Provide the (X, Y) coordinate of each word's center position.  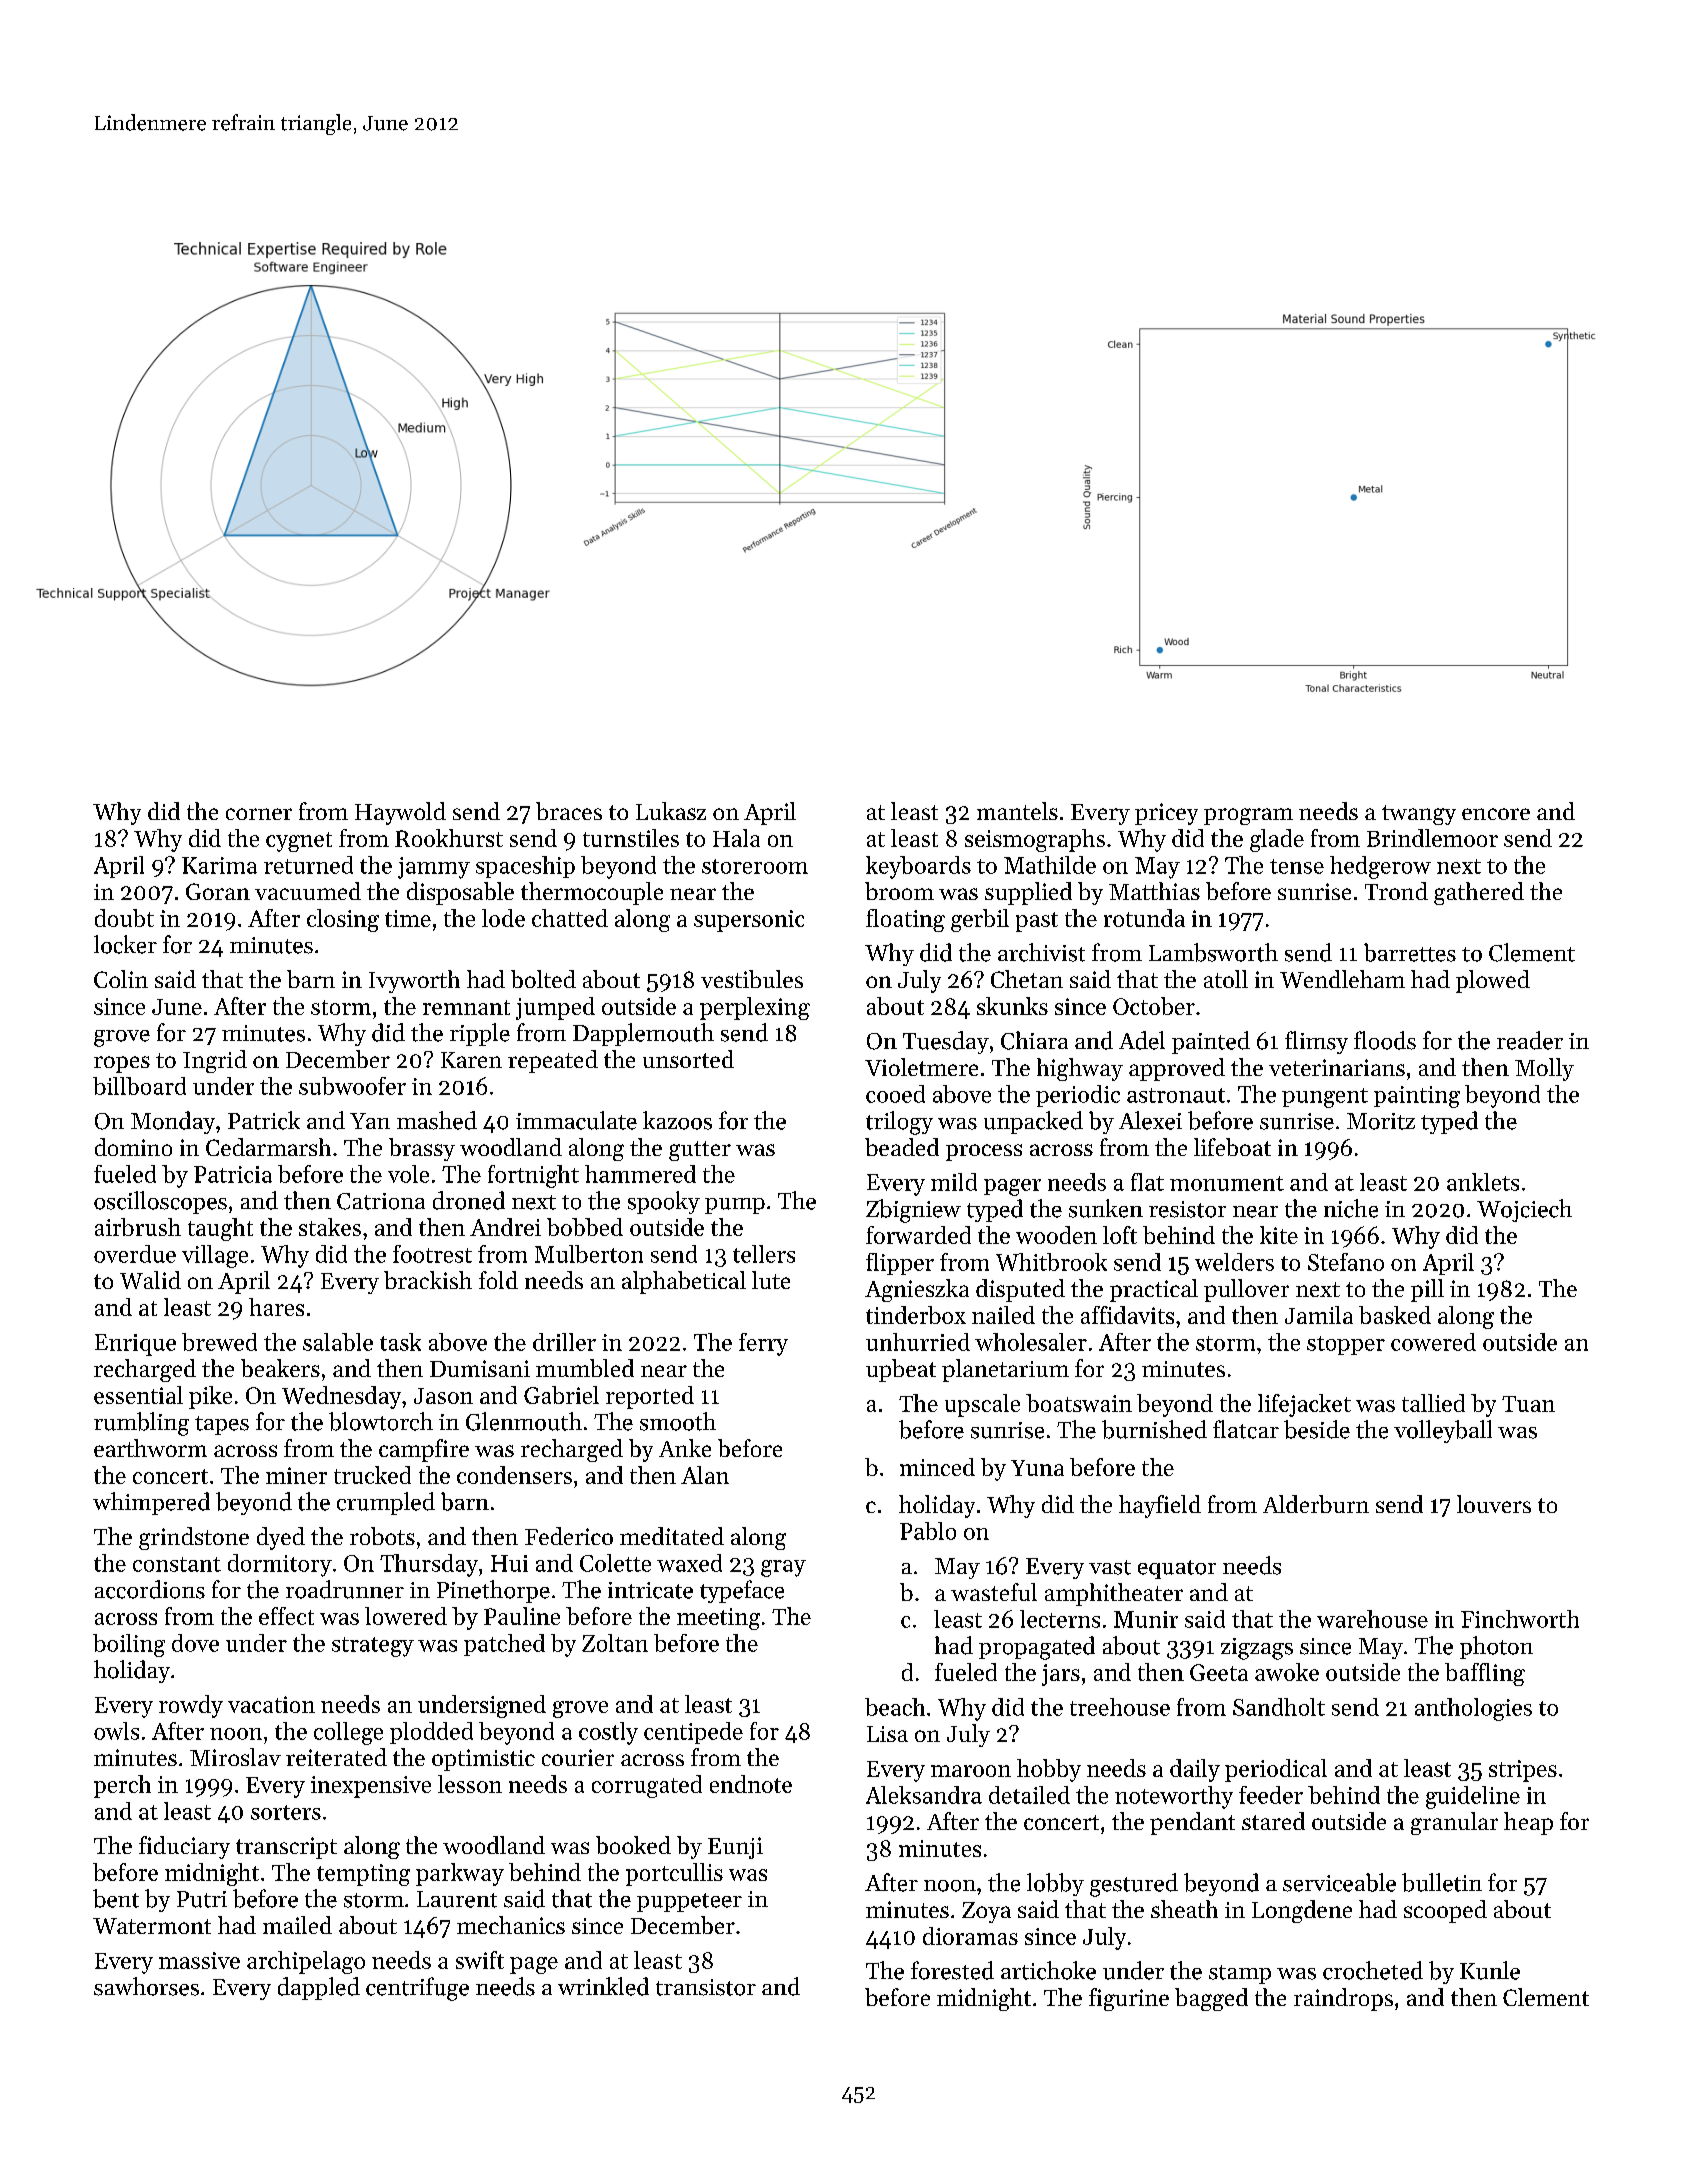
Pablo (928, 1531)
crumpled (386, 1503)
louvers (1494, 1504)
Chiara (1034, 1040)
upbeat (901, 1370)
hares (276, 1307)
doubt (124, 918)
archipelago (306, 1962)
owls (116, 1731)
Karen (471, 1060)
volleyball (1443, 1431)
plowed (1493, 981)
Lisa (887, 1734)
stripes (1523, 1771)
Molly (1544, 1069)
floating (905, 920)
